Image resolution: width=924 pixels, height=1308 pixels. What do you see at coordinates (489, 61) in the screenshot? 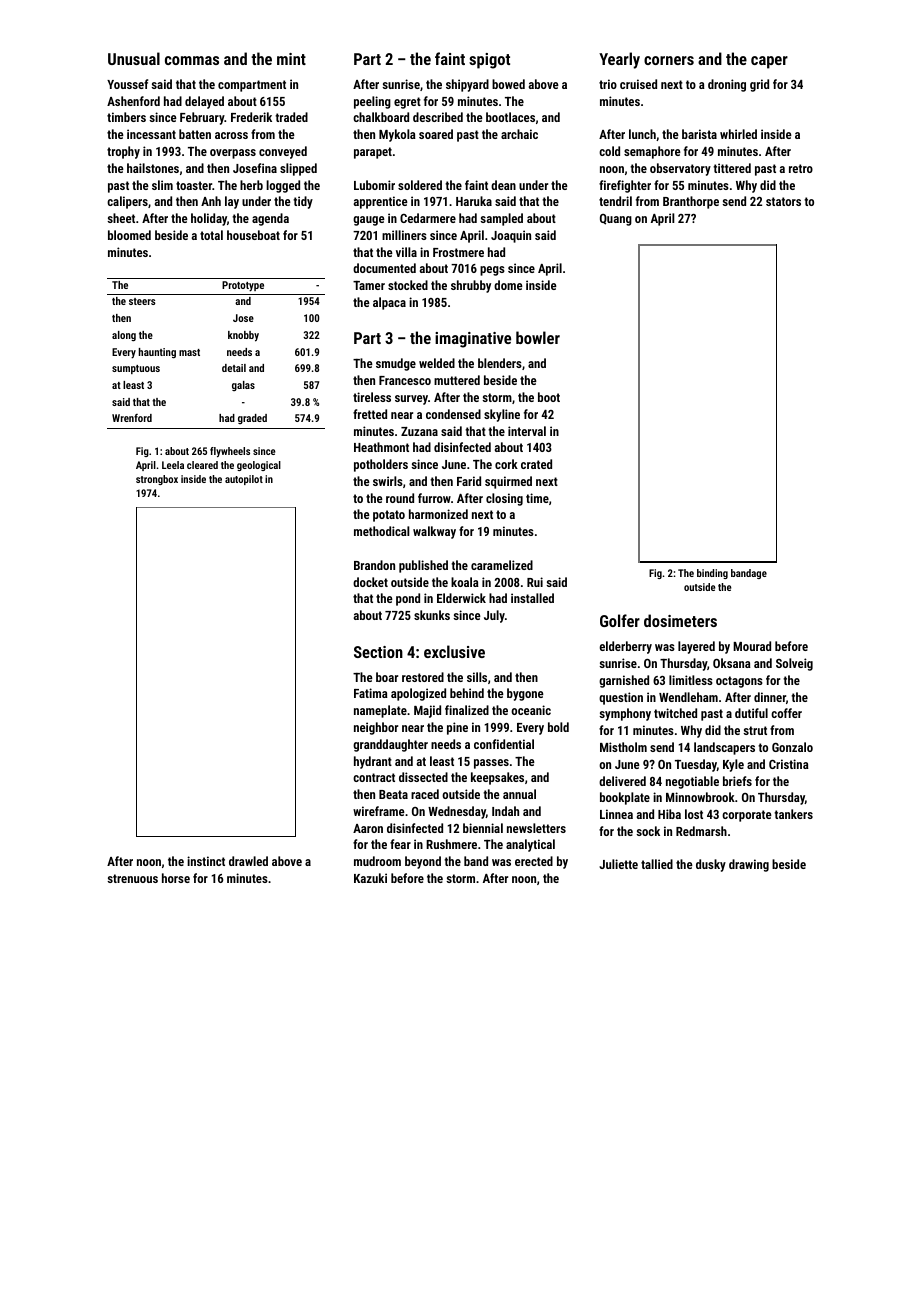
I see `spigot` at bounding box center [489, 61].
